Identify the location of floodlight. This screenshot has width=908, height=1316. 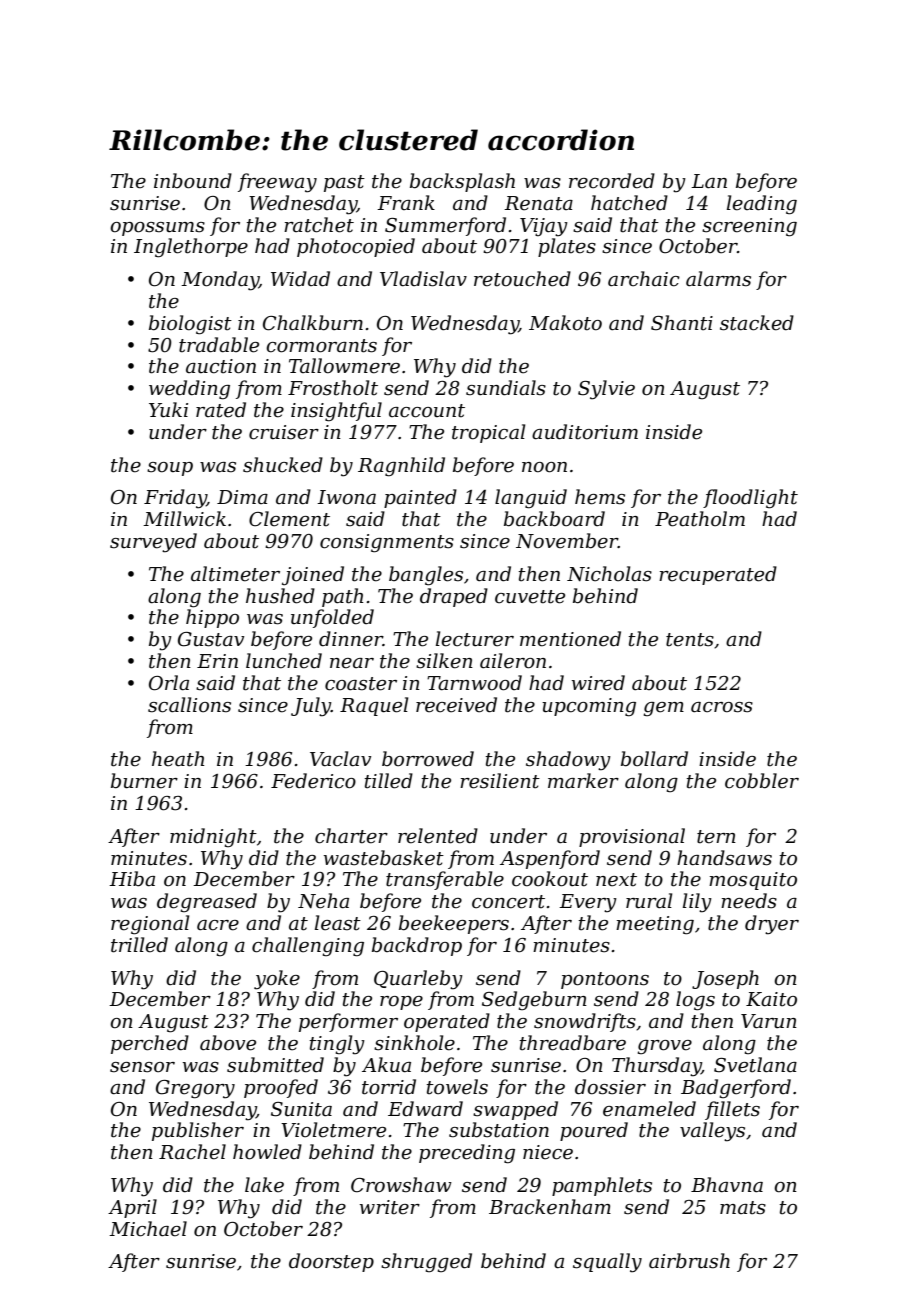
(750, 499).
